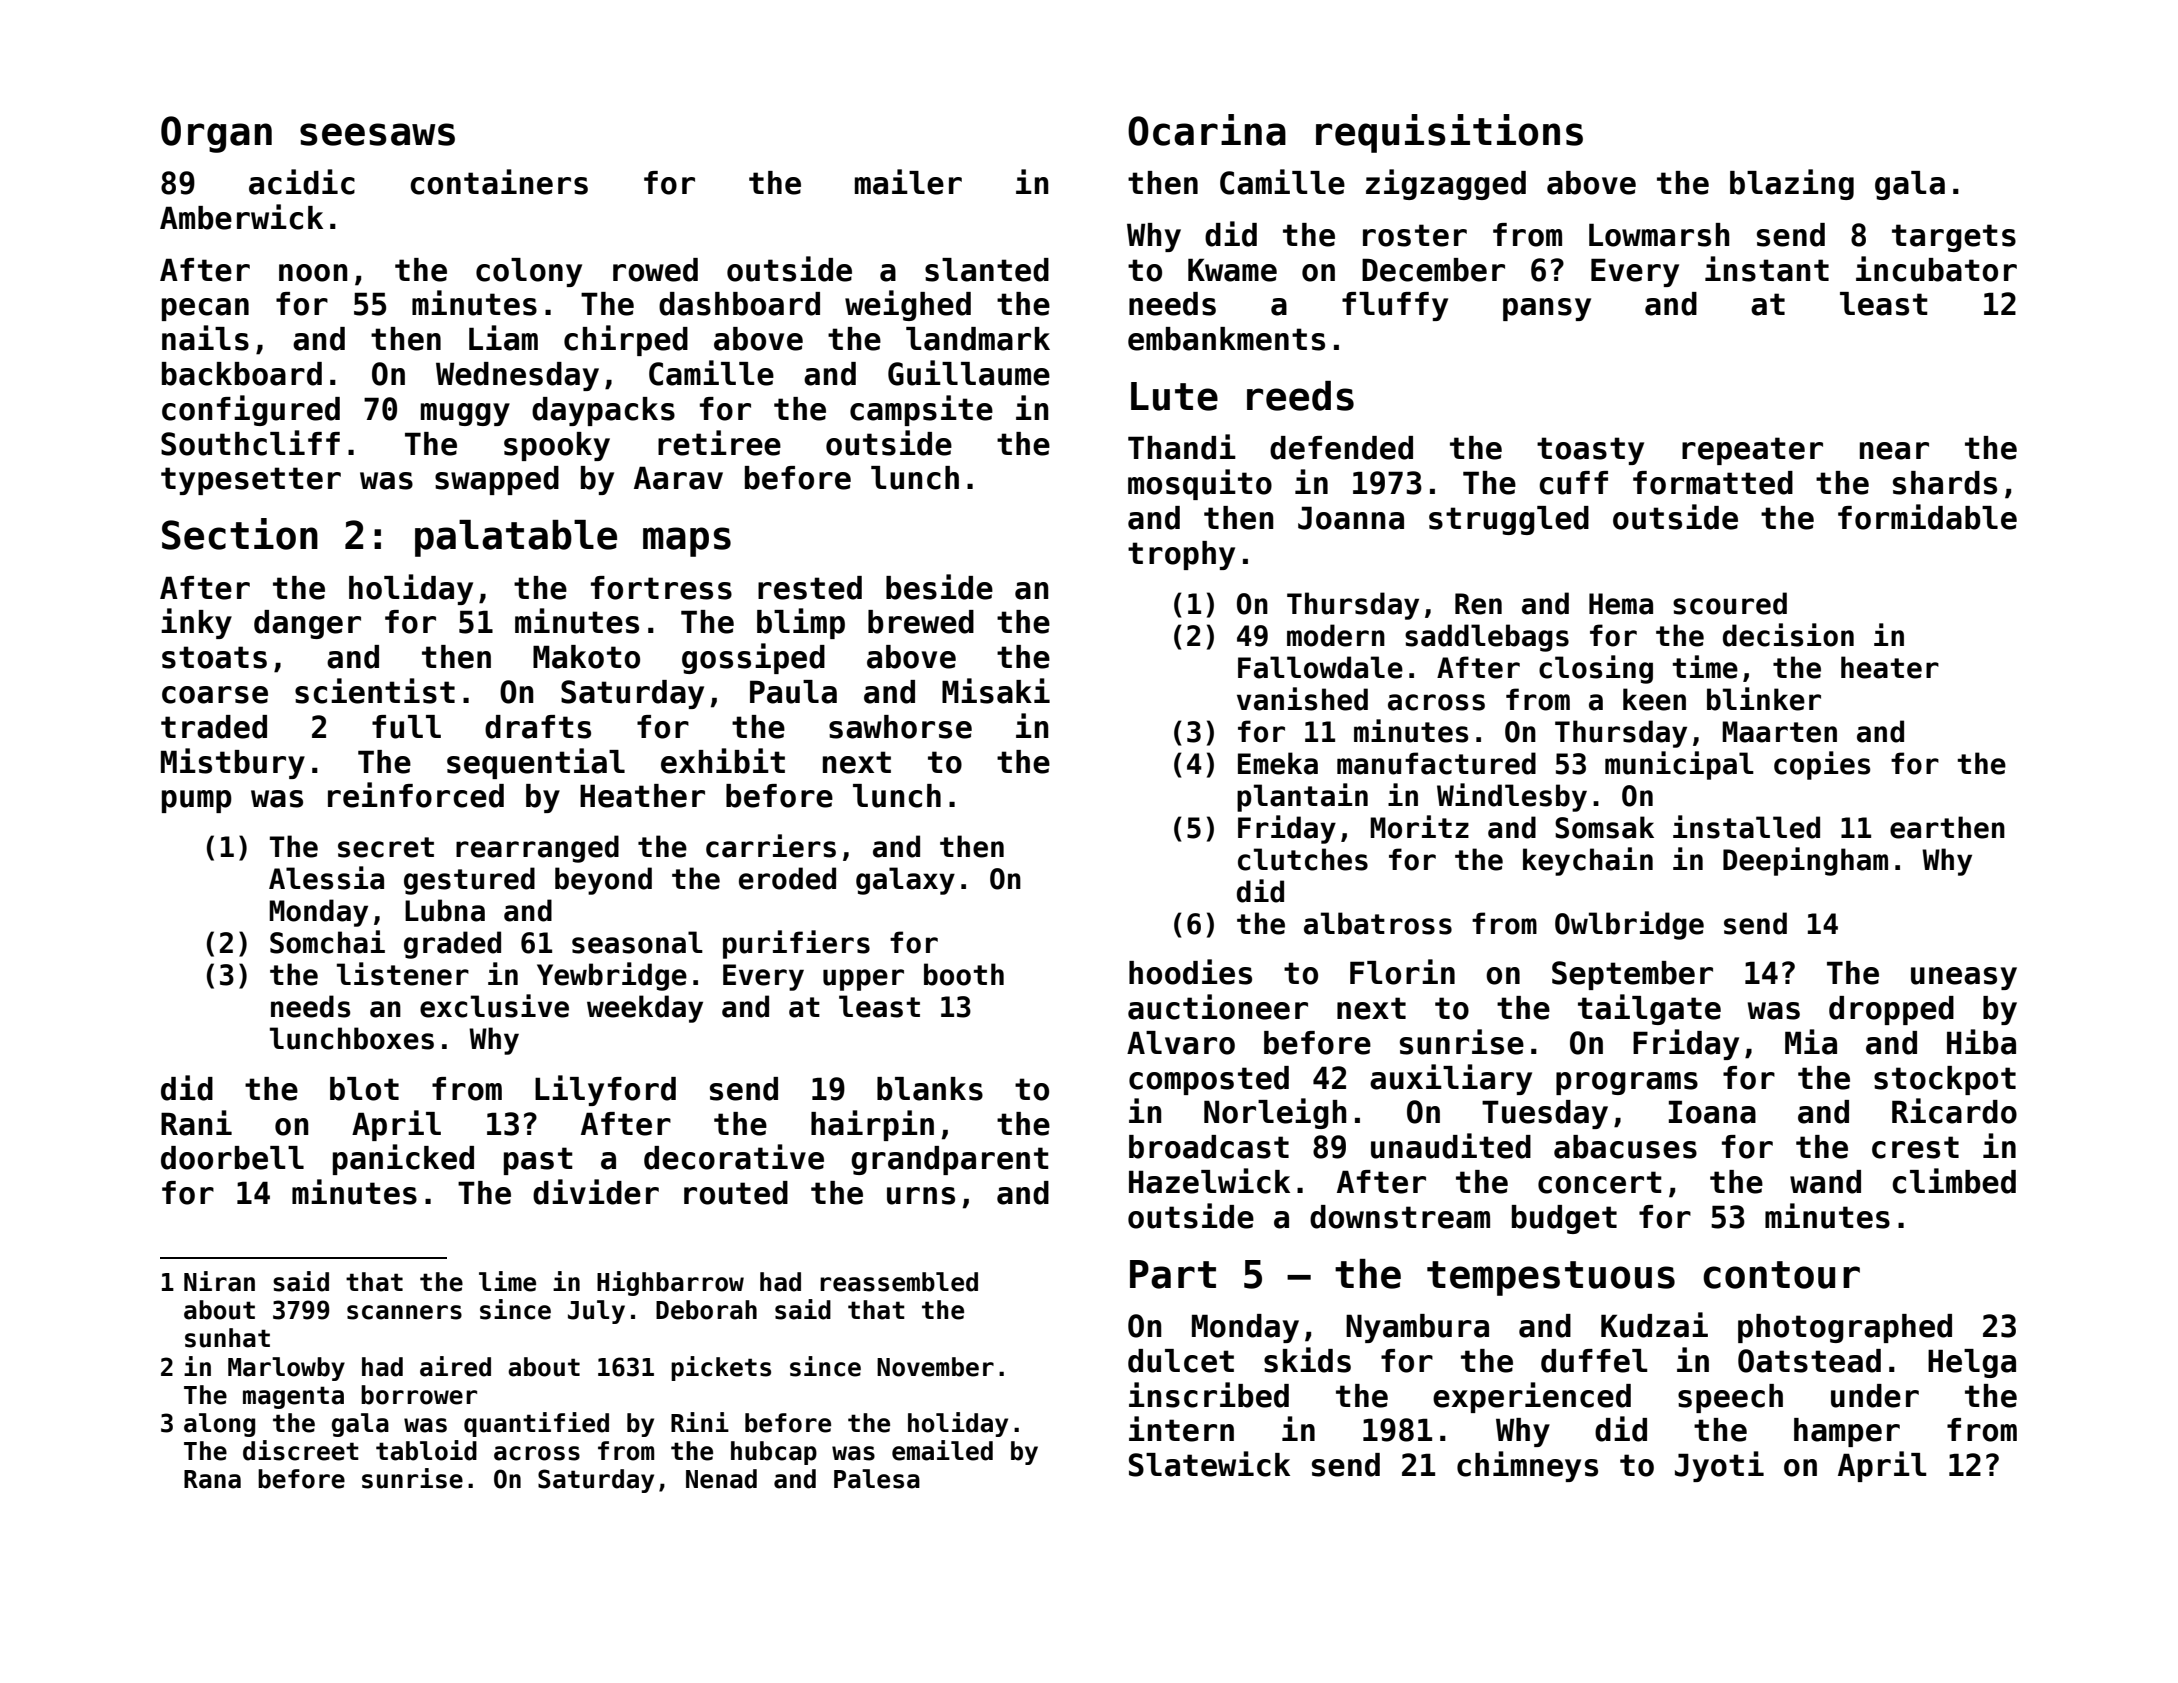 This screenshot has width=2178, height=1683. Describe the element at coordinates (403, 1159) in the screenshot. I see `panicked` at that location.
